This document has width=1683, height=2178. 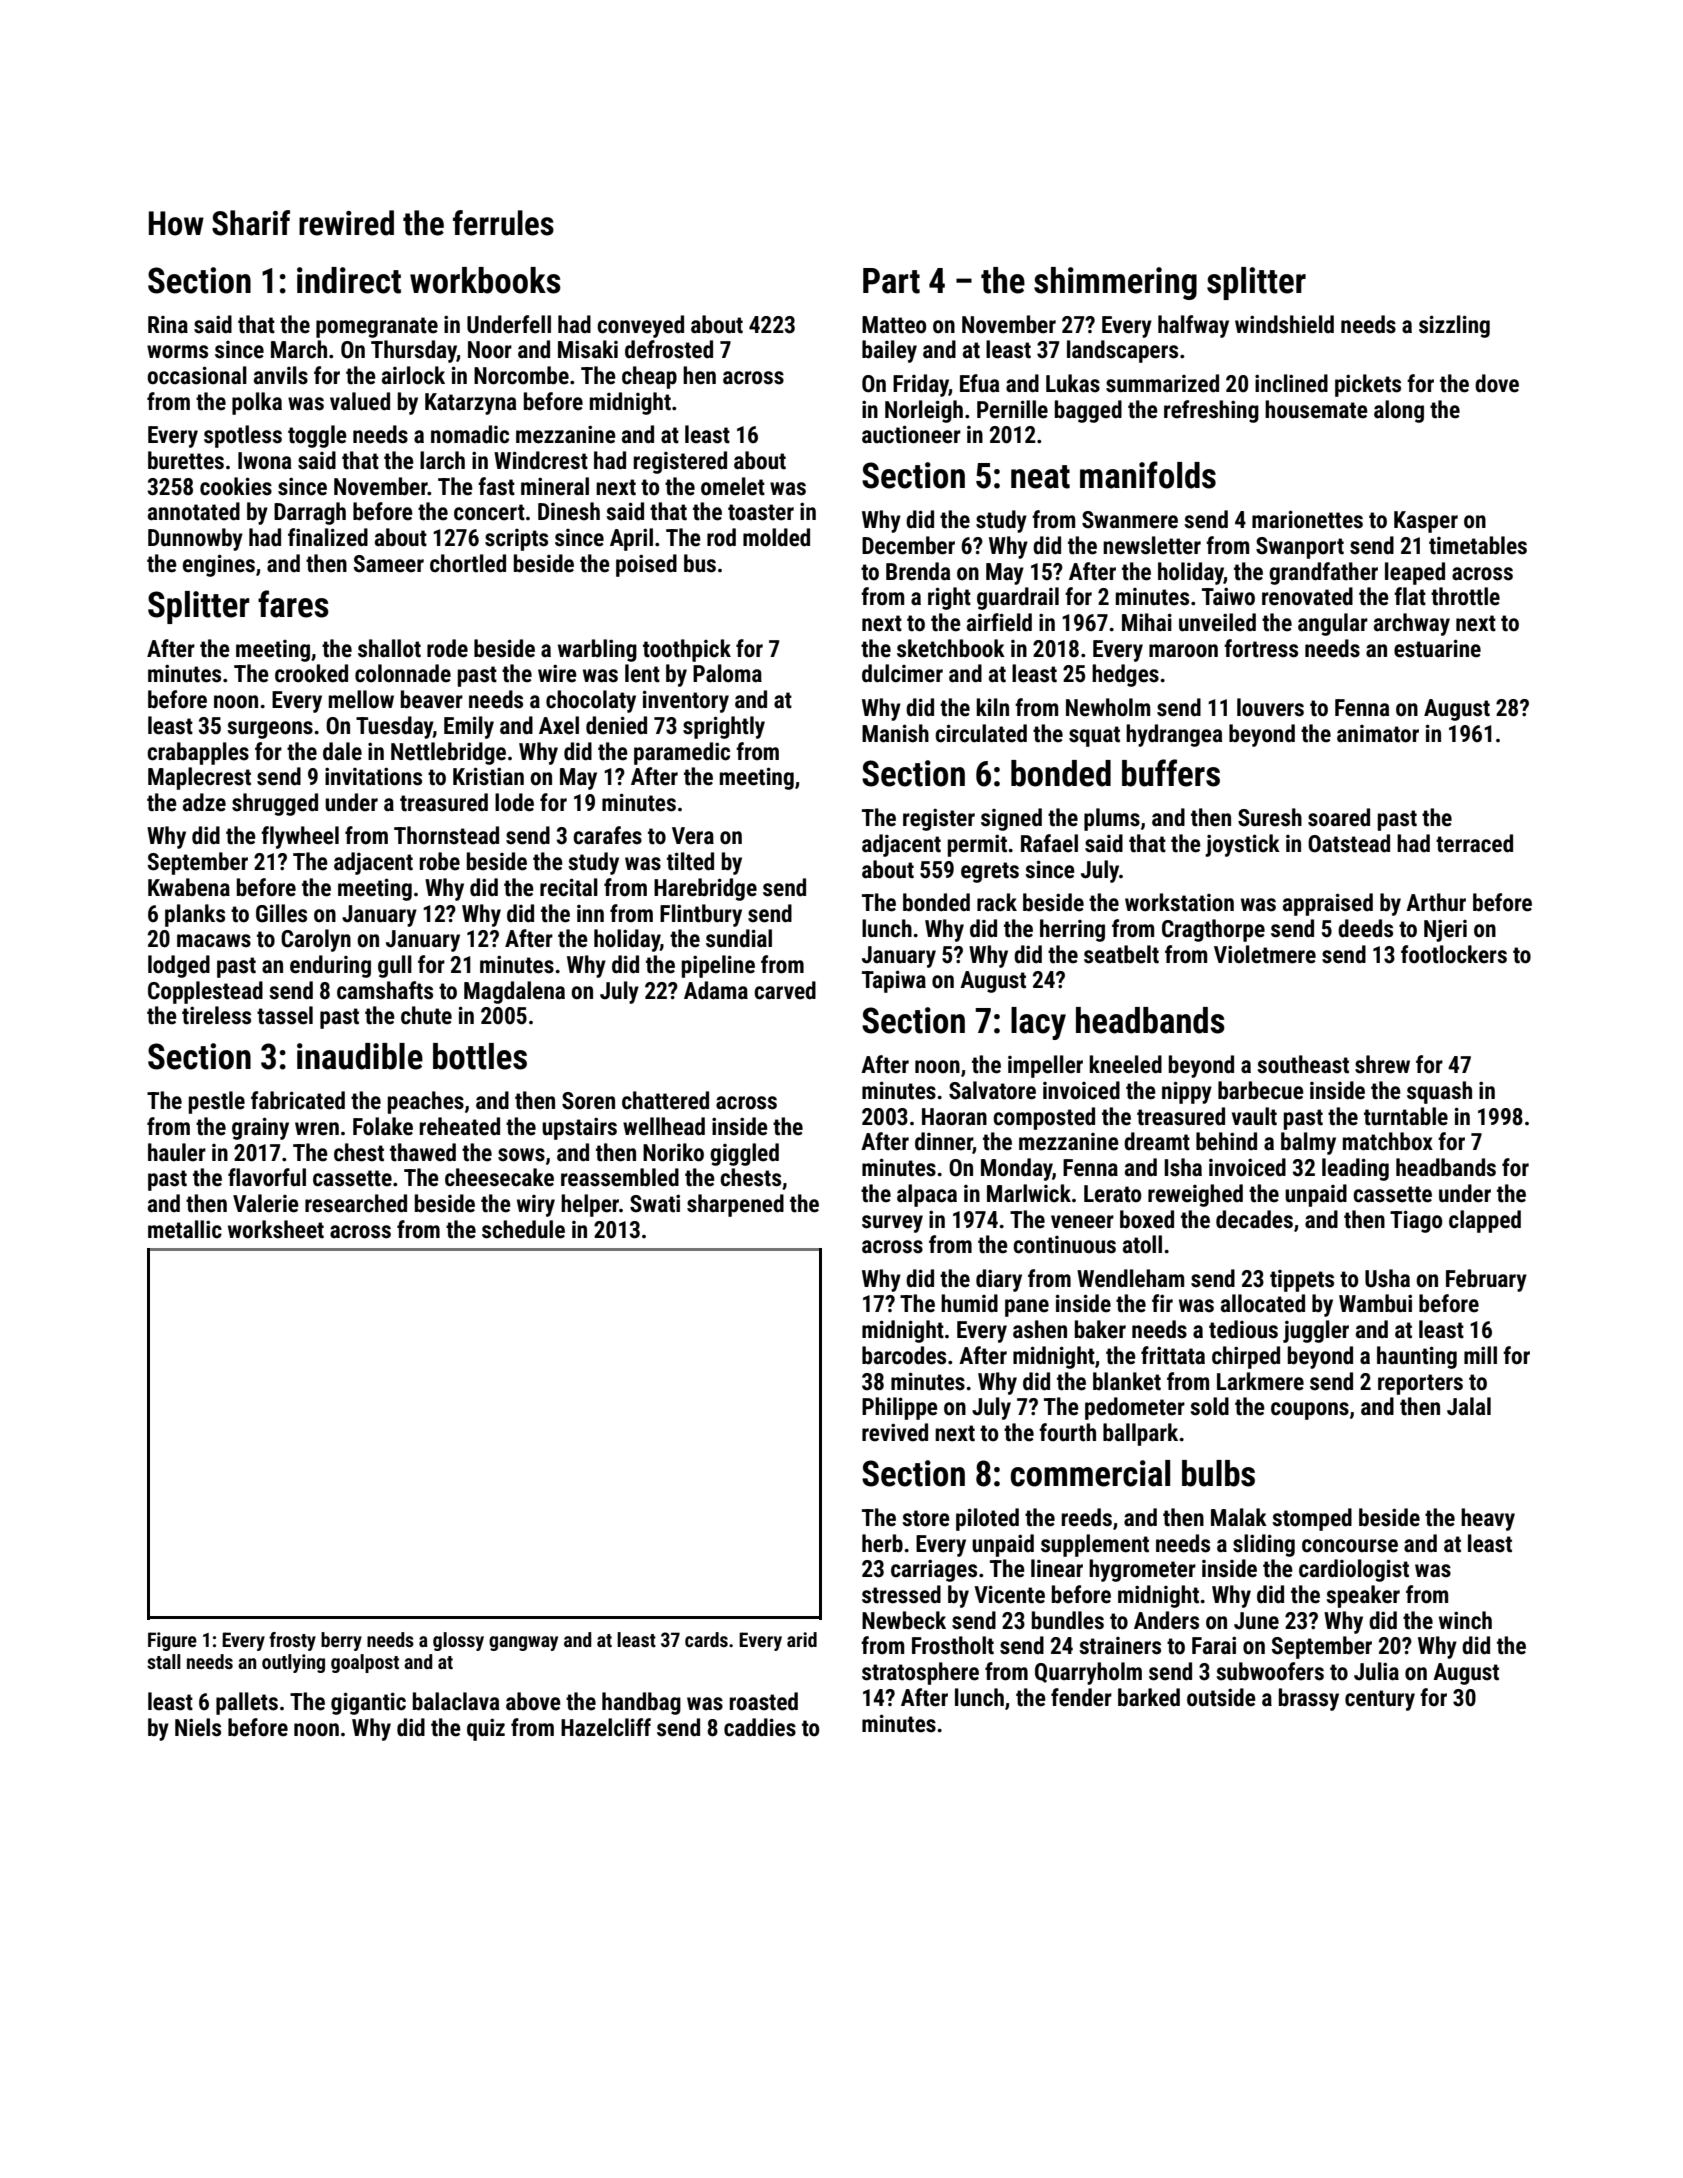 I want to click on metallic, so click(x=185, y=1229).
